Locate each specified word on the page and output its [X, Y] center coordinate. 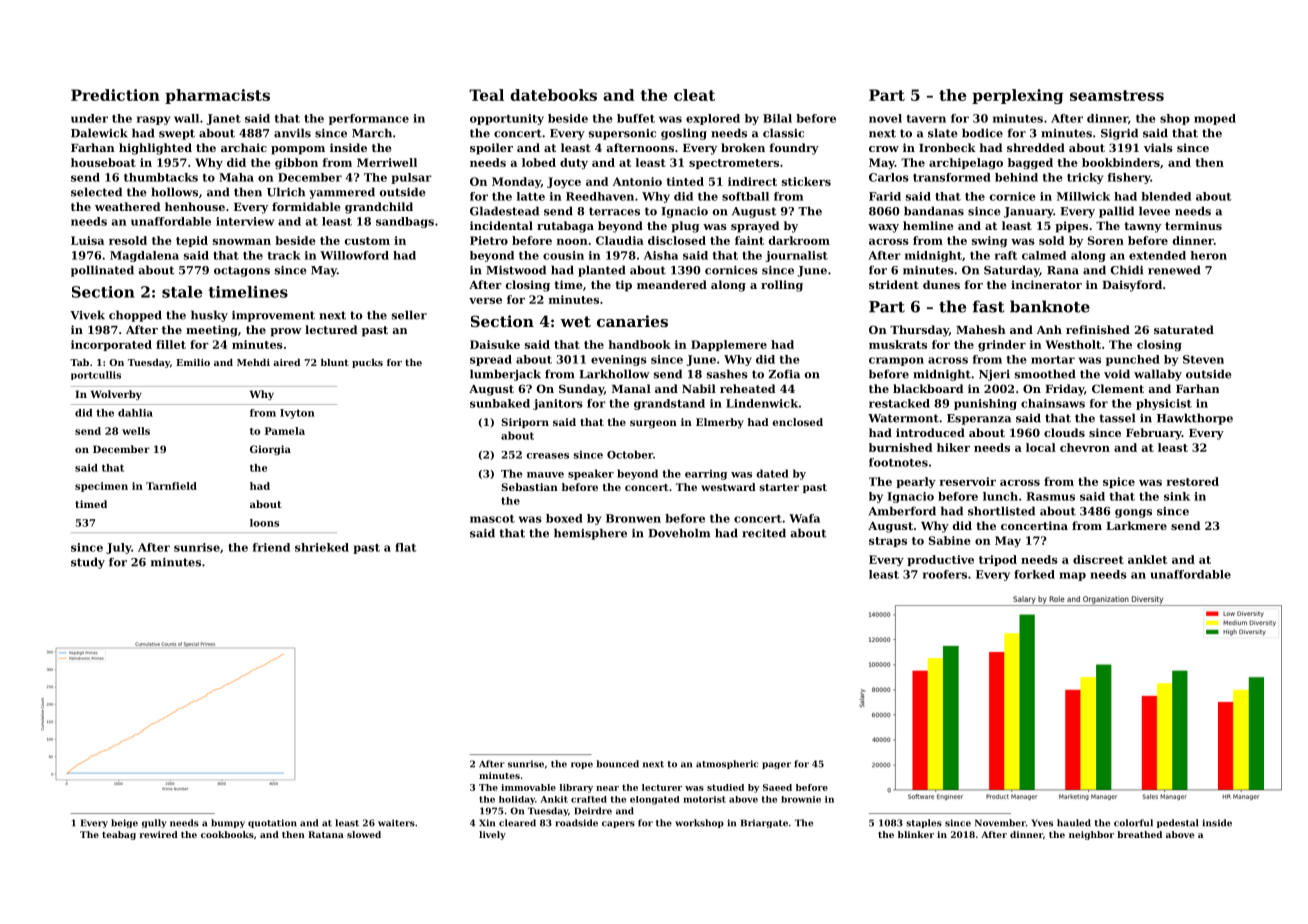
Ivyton [297, 414]
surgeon [653, 424]
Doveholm [679, 533]
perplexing [1017, 96]
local [1041, 447]
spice [1119, 482]
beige [124, 823]
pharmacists [217, 96]
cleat [694, 95]
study [88, 563]
